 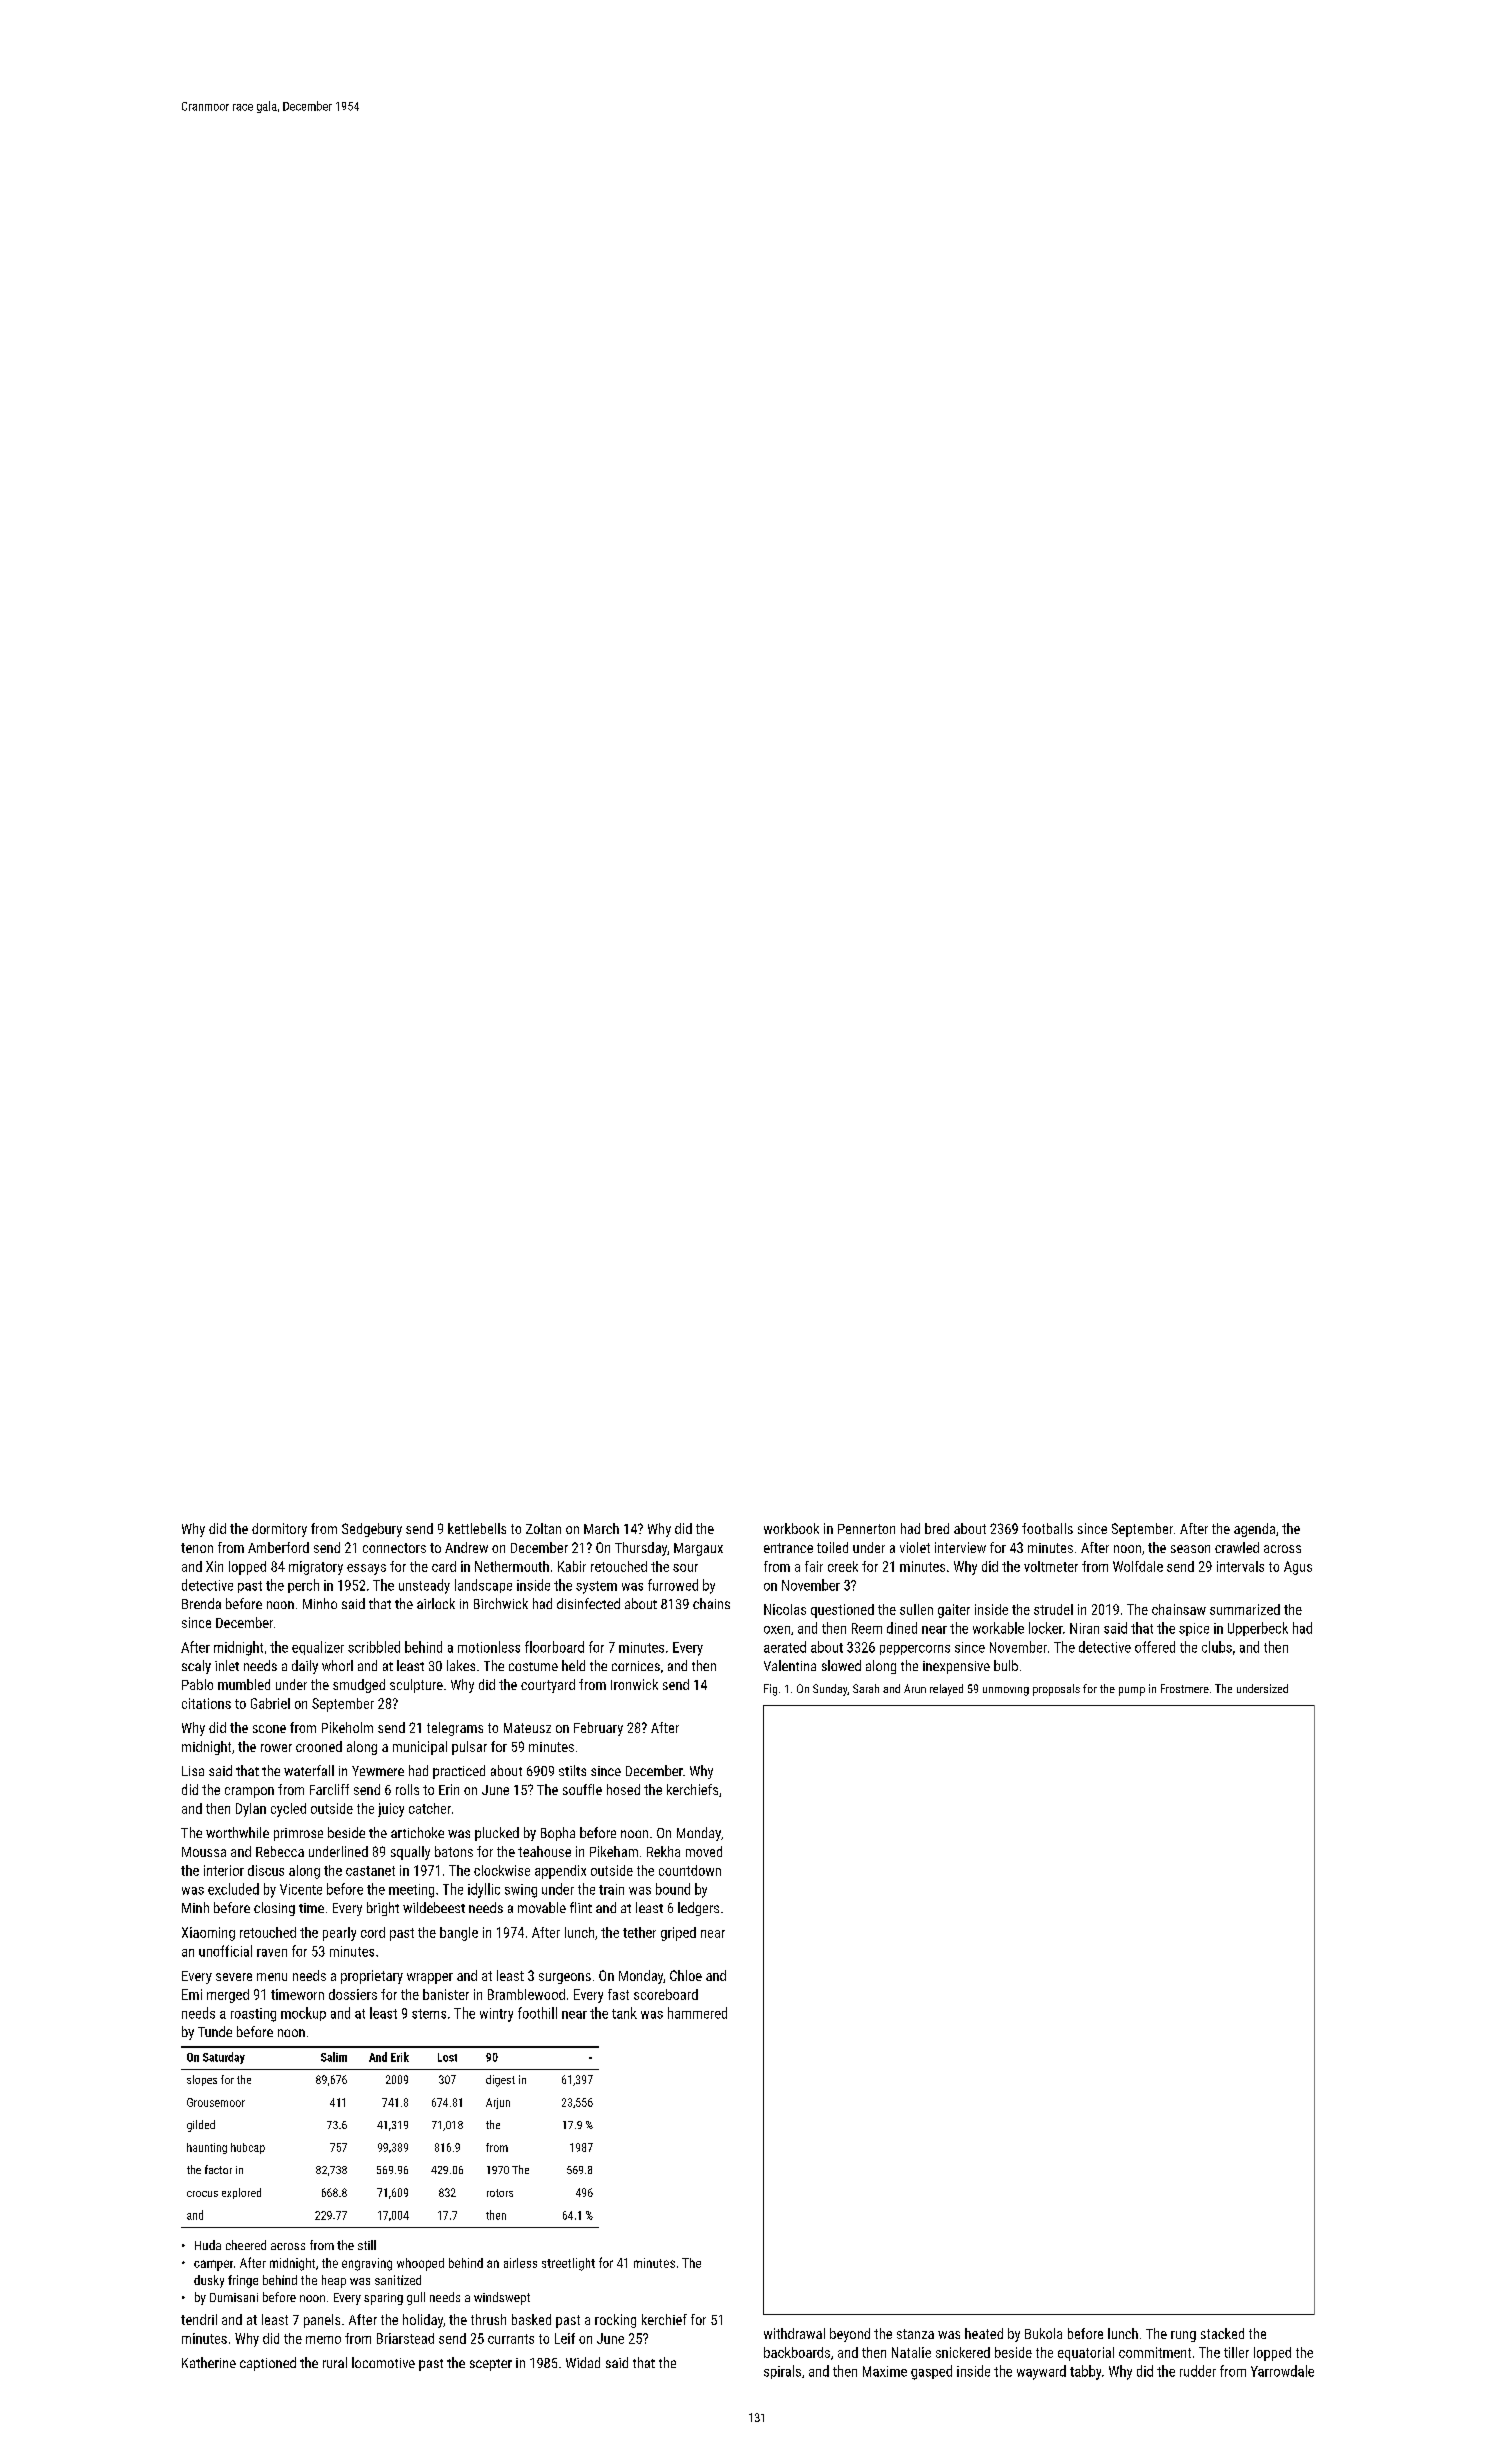 What do you see at coordinates (697, 2013) in the screenshot?
I see `hammered` at bounding box center [697, 2013].
